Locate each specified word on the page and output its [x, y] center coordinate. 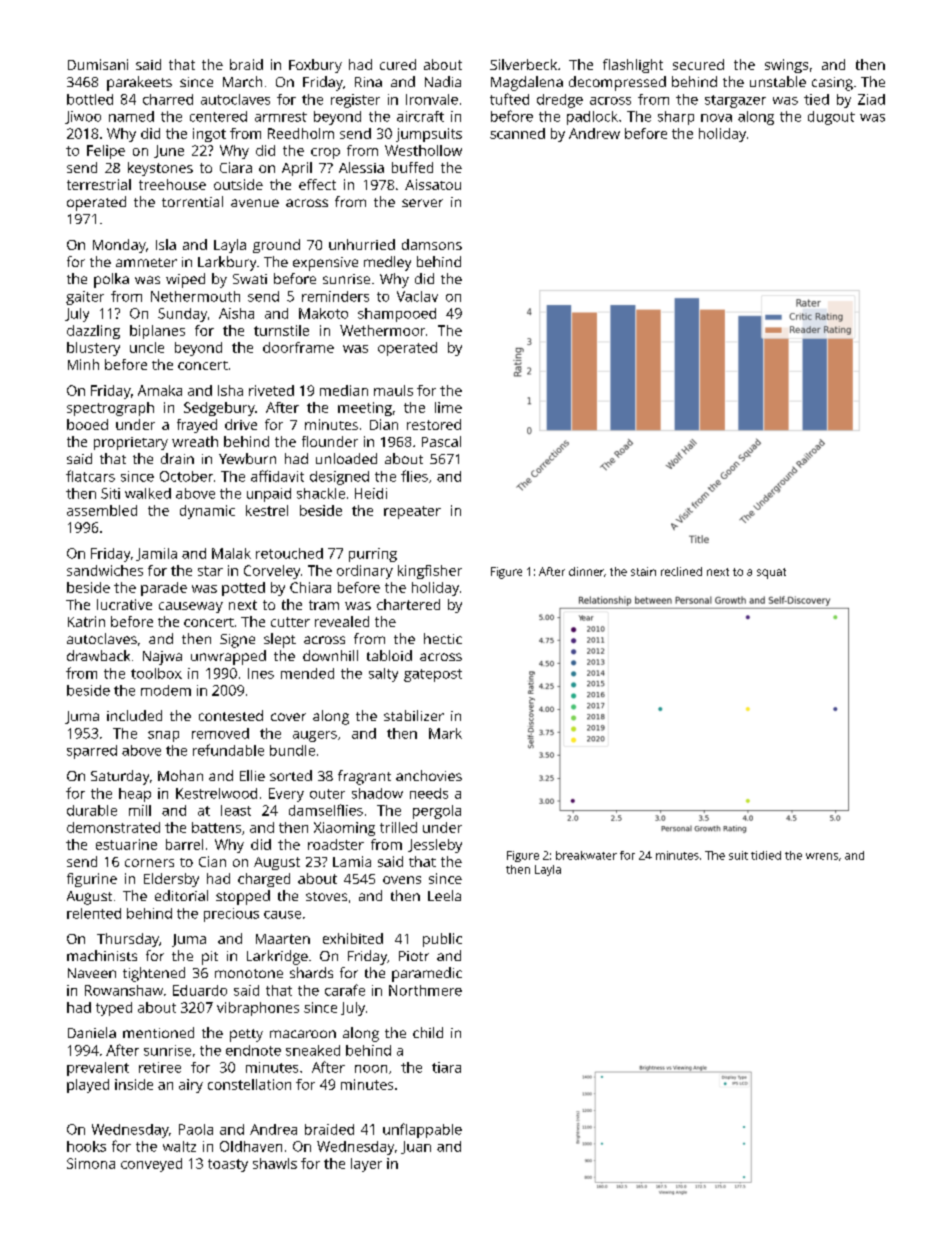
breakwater [586, 855]
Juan [416, 1147]
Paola [196, 1129]
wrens [822, 856]
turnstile [281, 330]
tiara [446, 1067]
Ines [261, 673]
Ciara [236, 167]
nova [716, 118]
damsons [432, 244]
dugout [831, 118]
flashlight [633, 66]
